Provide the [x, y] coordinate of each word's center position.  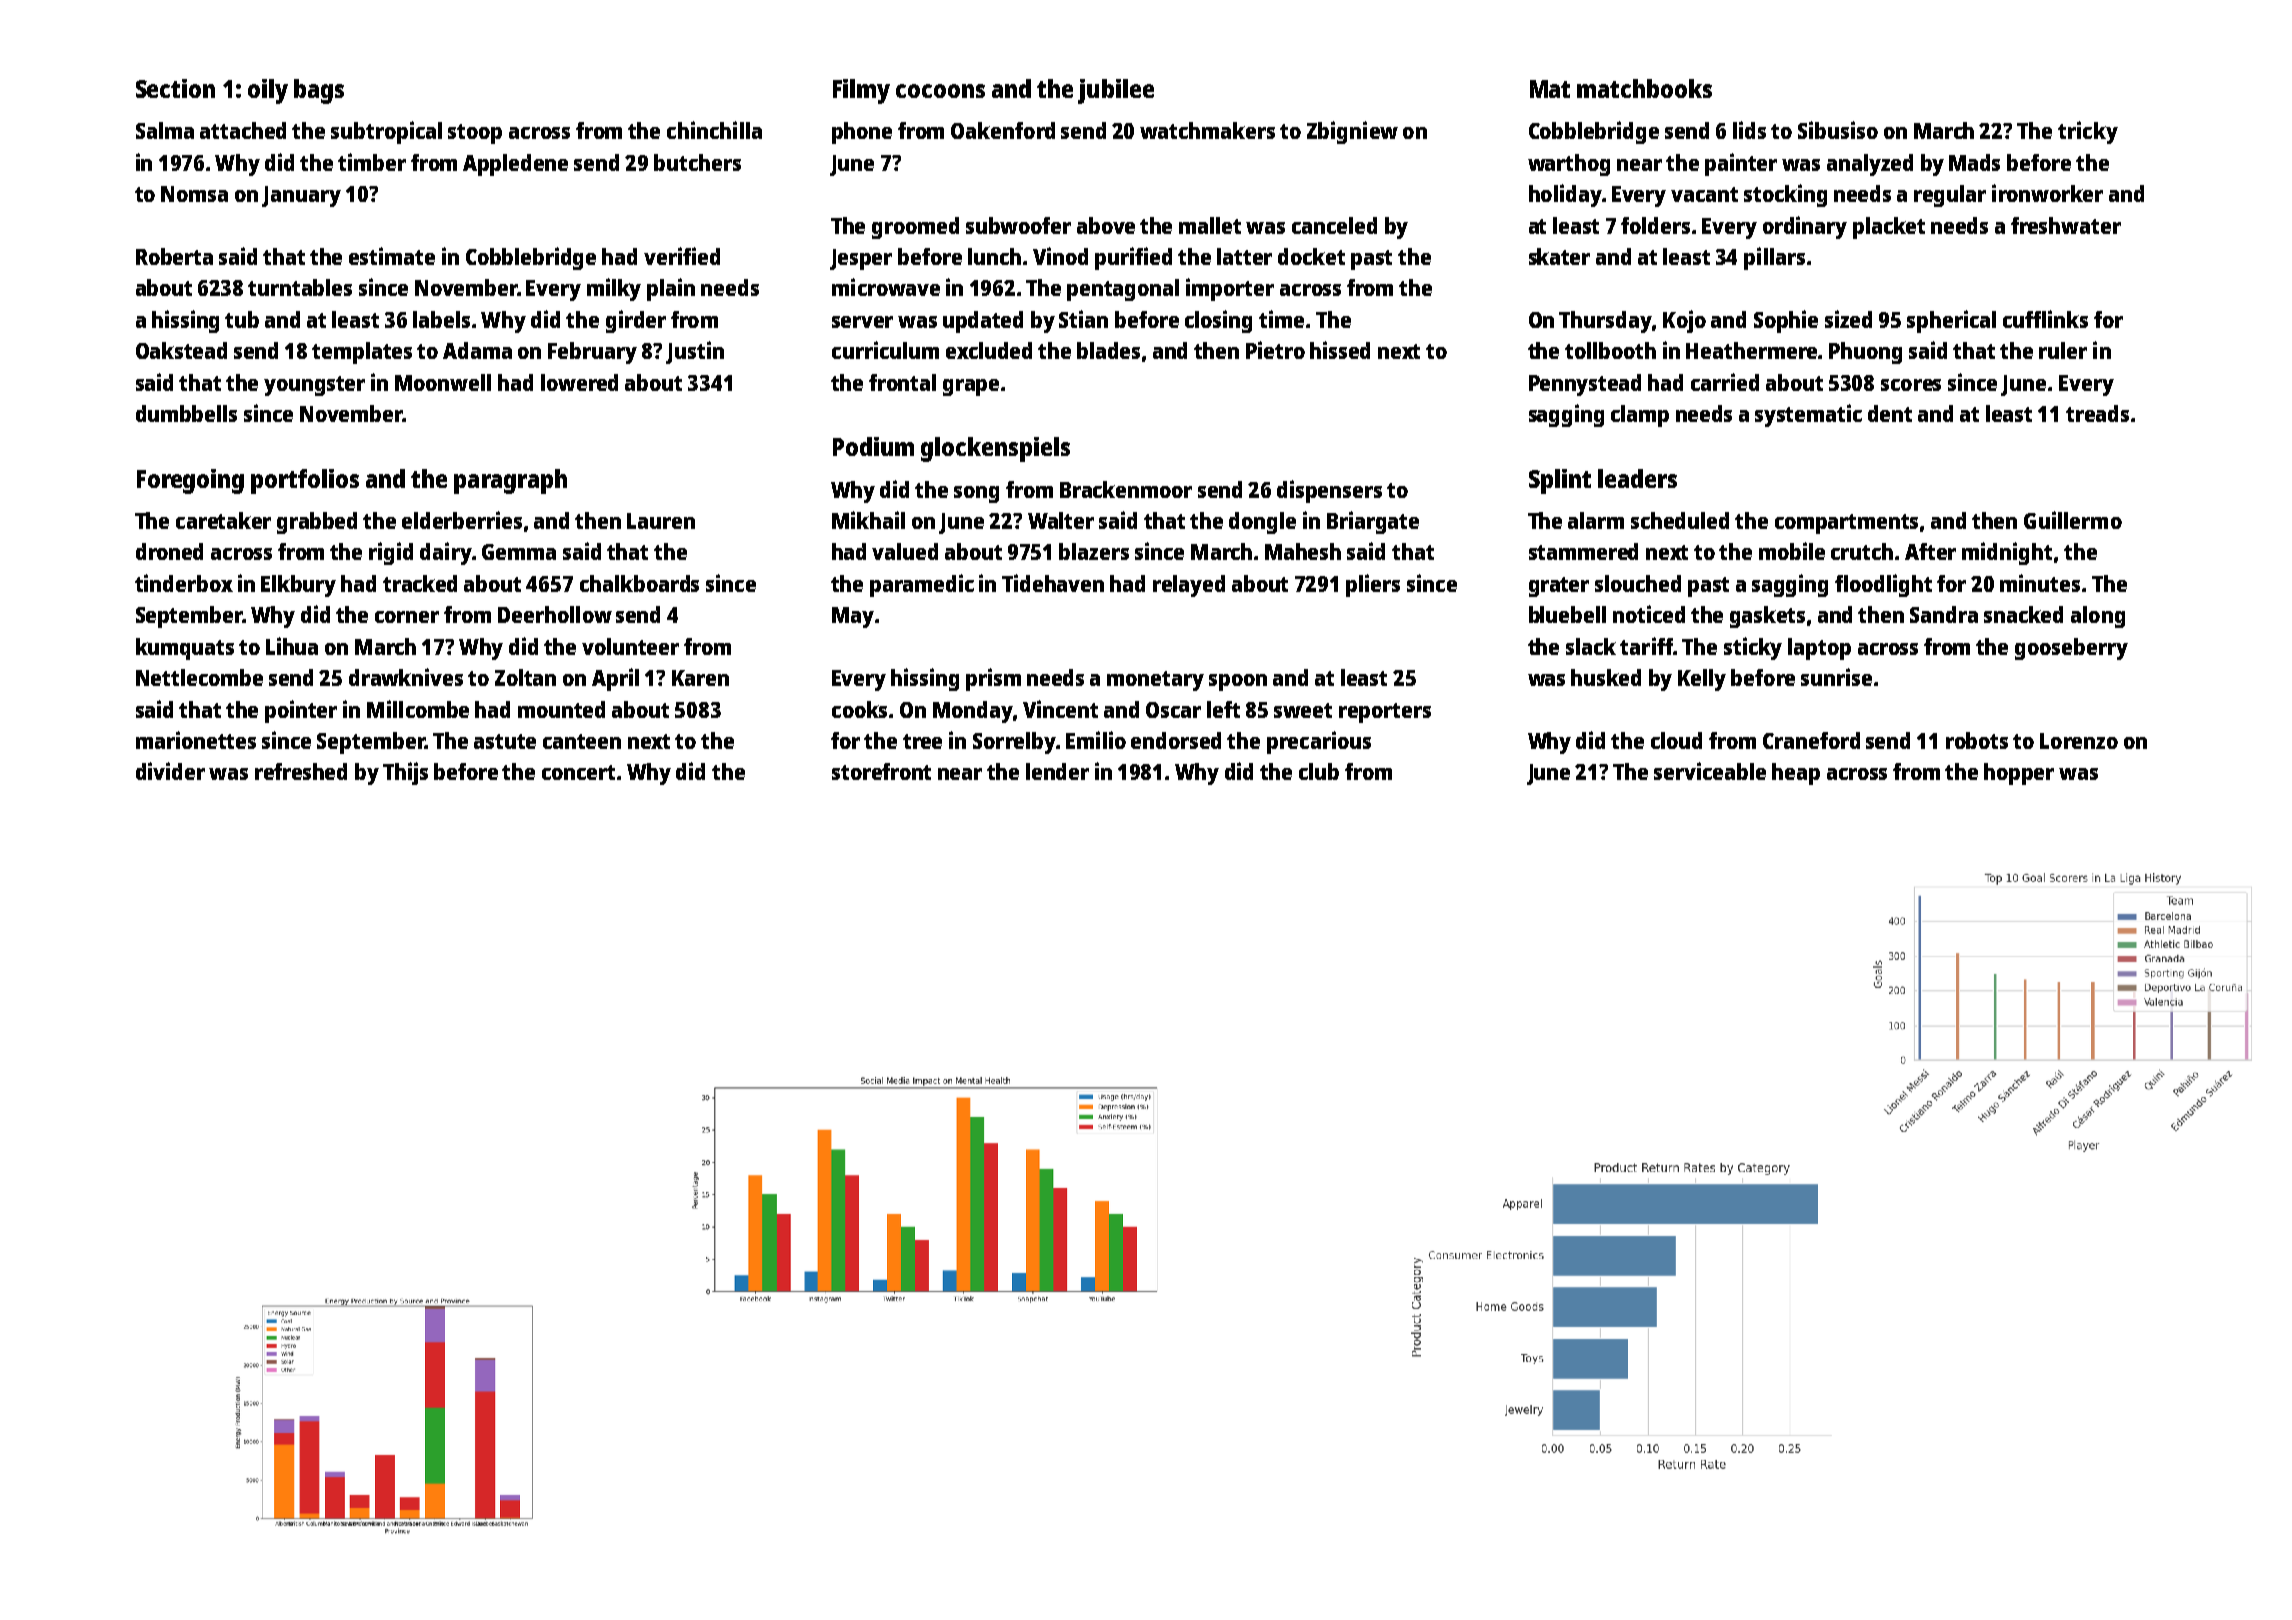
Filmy [861, 91]
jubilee [1116, 91]
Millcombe [418, 709]
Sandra [1944, 614]
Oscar [1173, 710]
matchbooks [1644, 88]
